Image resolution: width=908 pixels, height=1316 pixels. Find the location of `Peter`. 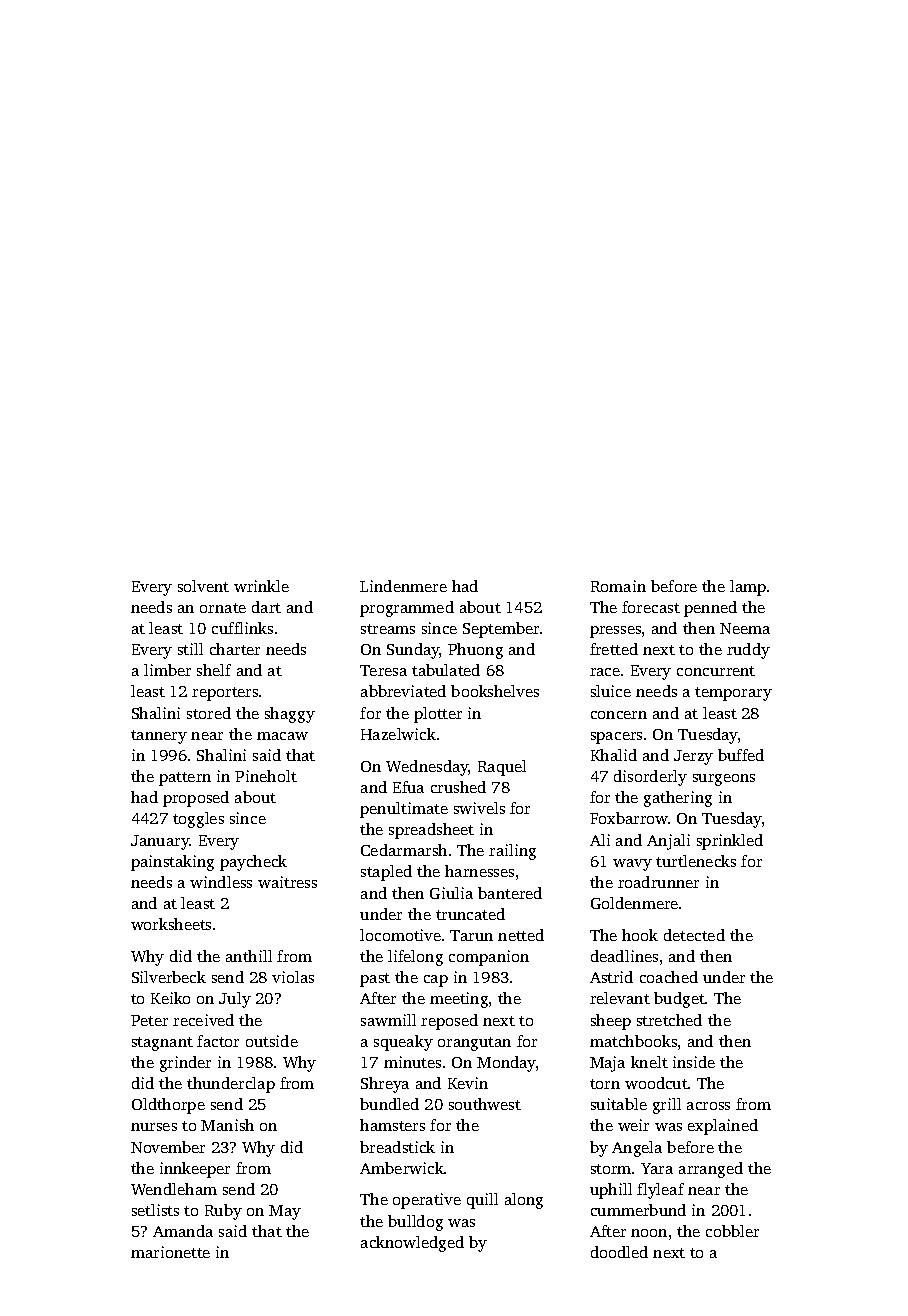

Peter is located at coordinates (149, 1020).
